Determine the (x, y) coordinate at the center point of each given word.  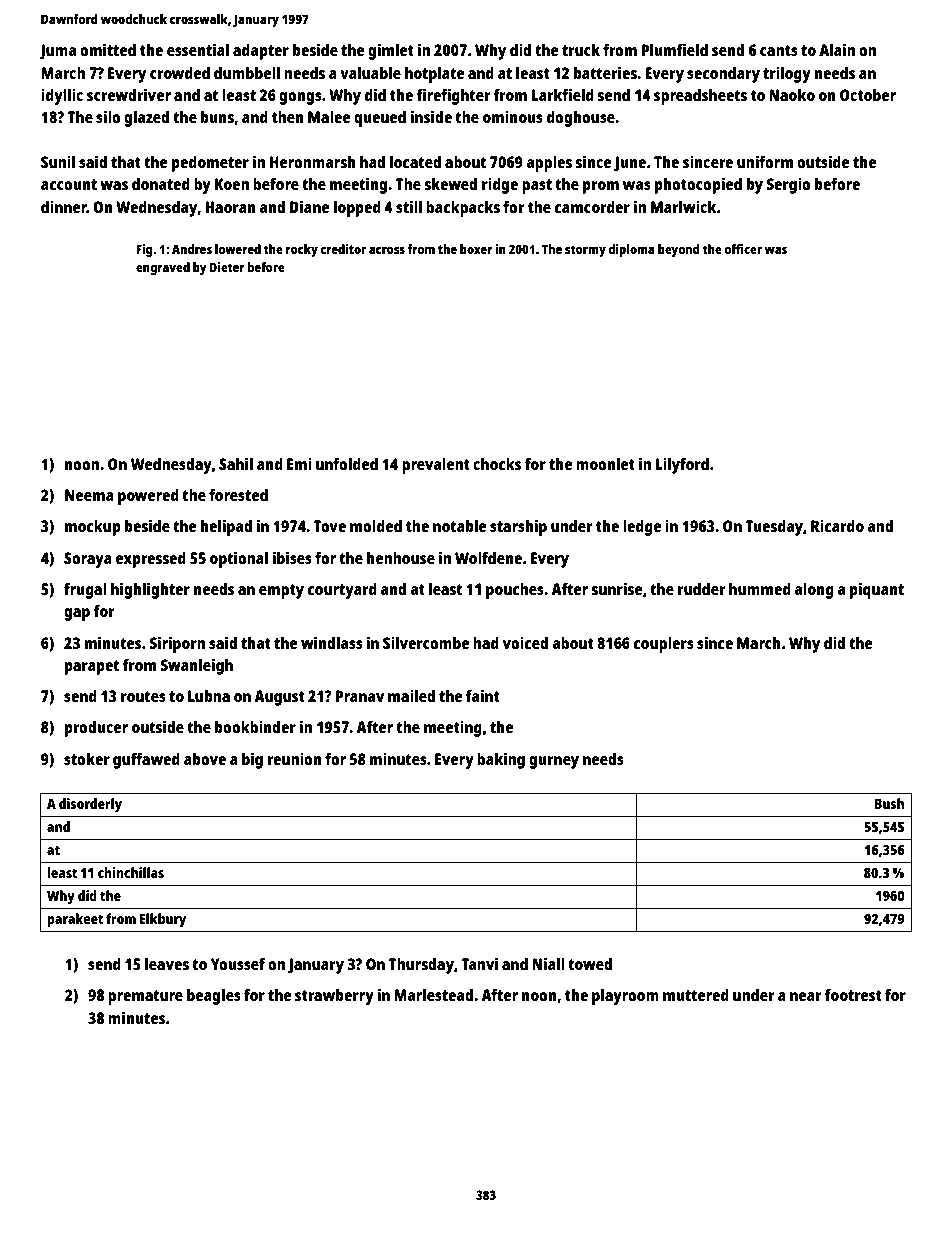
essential (198, 49)
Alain (837, 49)
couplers (664, 645)
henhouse (401, 558)
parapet (92, 667)
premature (145, 997)
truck (581, 50)
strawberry (334, 997)
